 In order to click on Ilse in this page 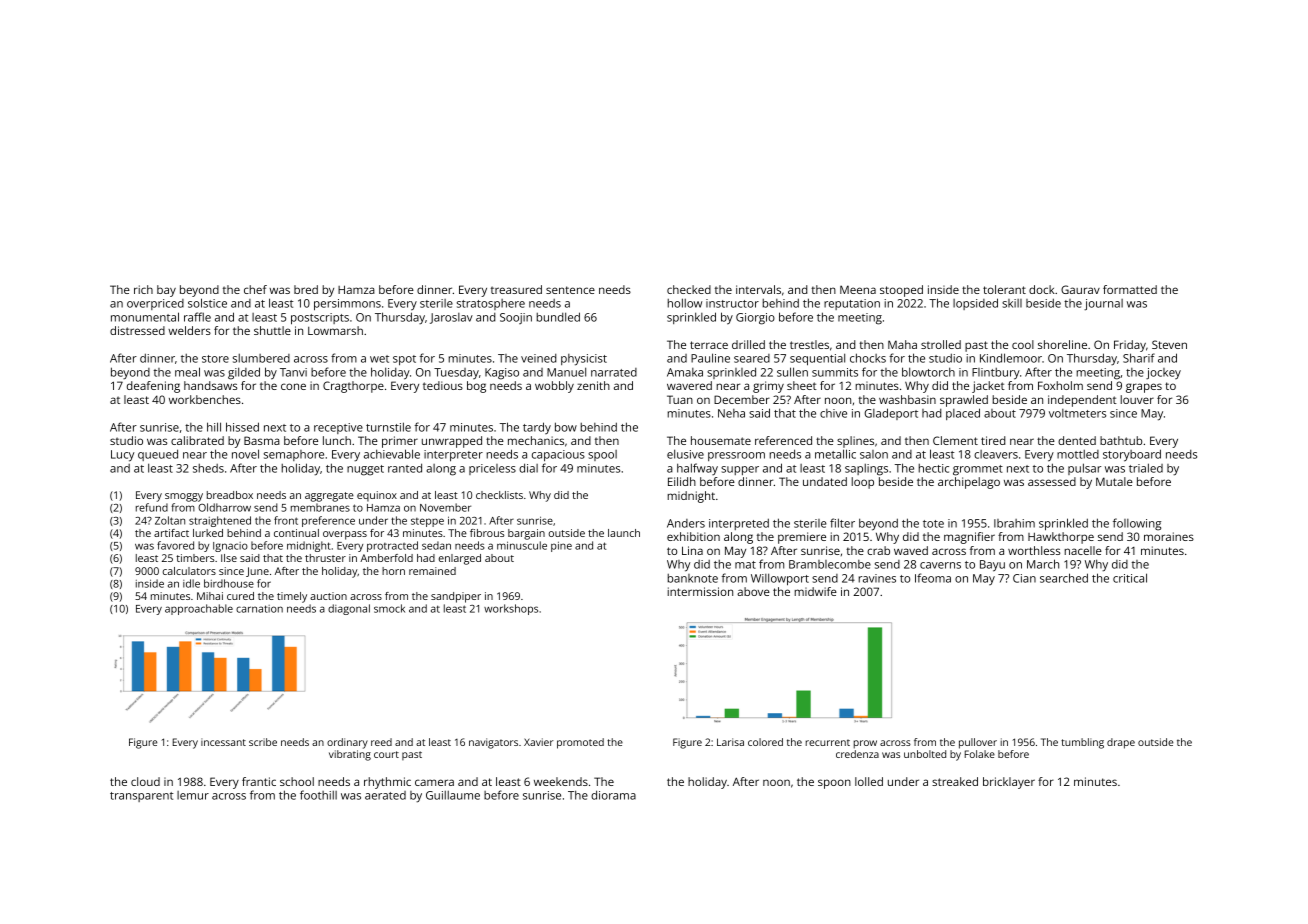, I will do `click(229, 558)`.
